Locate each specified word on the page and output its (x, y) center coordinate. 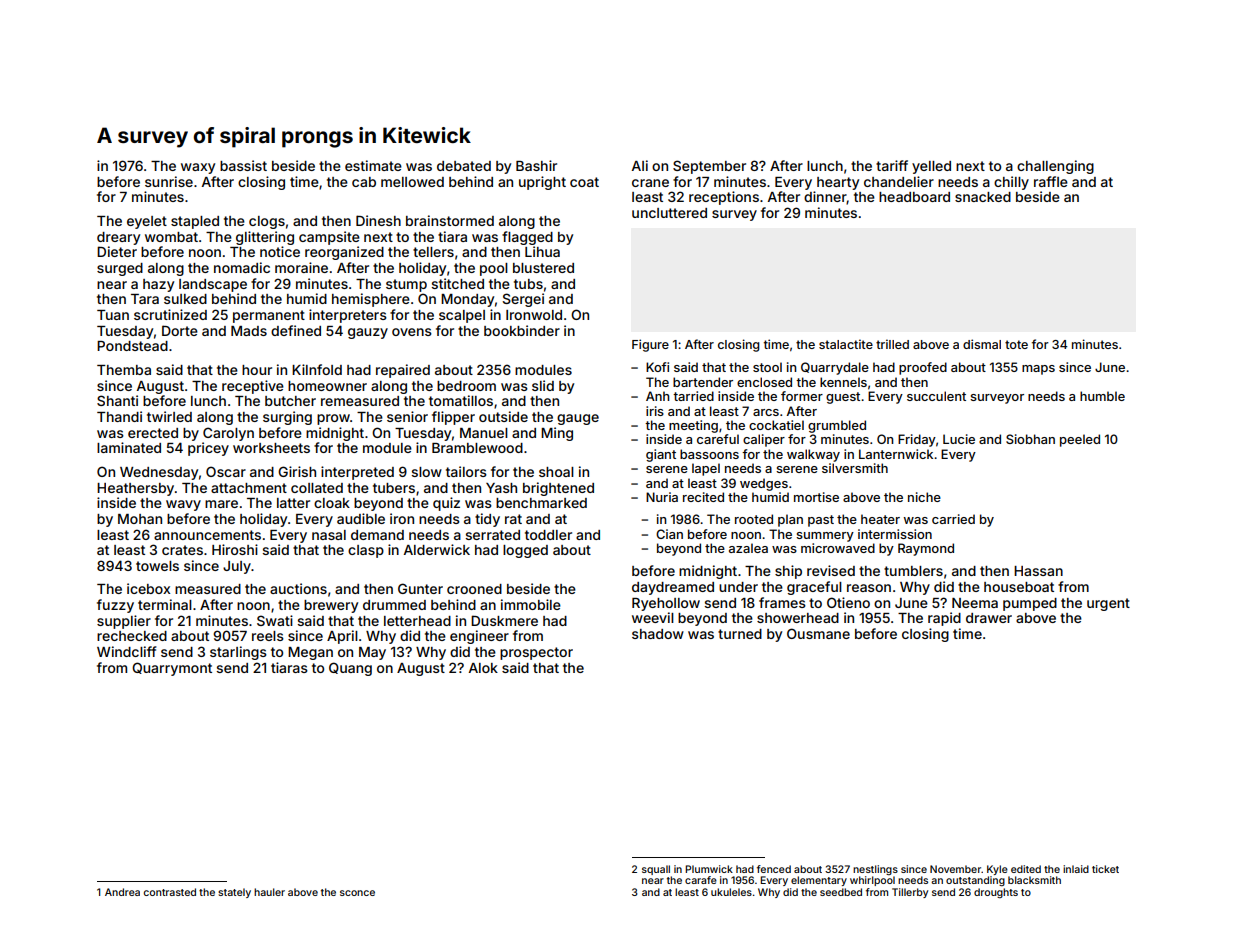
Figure (650, 345)
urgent (1108, 604)
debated (464, 166)
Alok (483, 668)
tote (1016, 344)
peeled (1080, 440)
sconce (357, 893)
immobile (531, 604)
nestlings (875, 870)
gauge (578, 419)
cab (364, 182)
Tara (145, 299)
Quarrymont (172, 669)
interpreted (357, 473)
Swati (275, 620)
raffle (1051, 181)
